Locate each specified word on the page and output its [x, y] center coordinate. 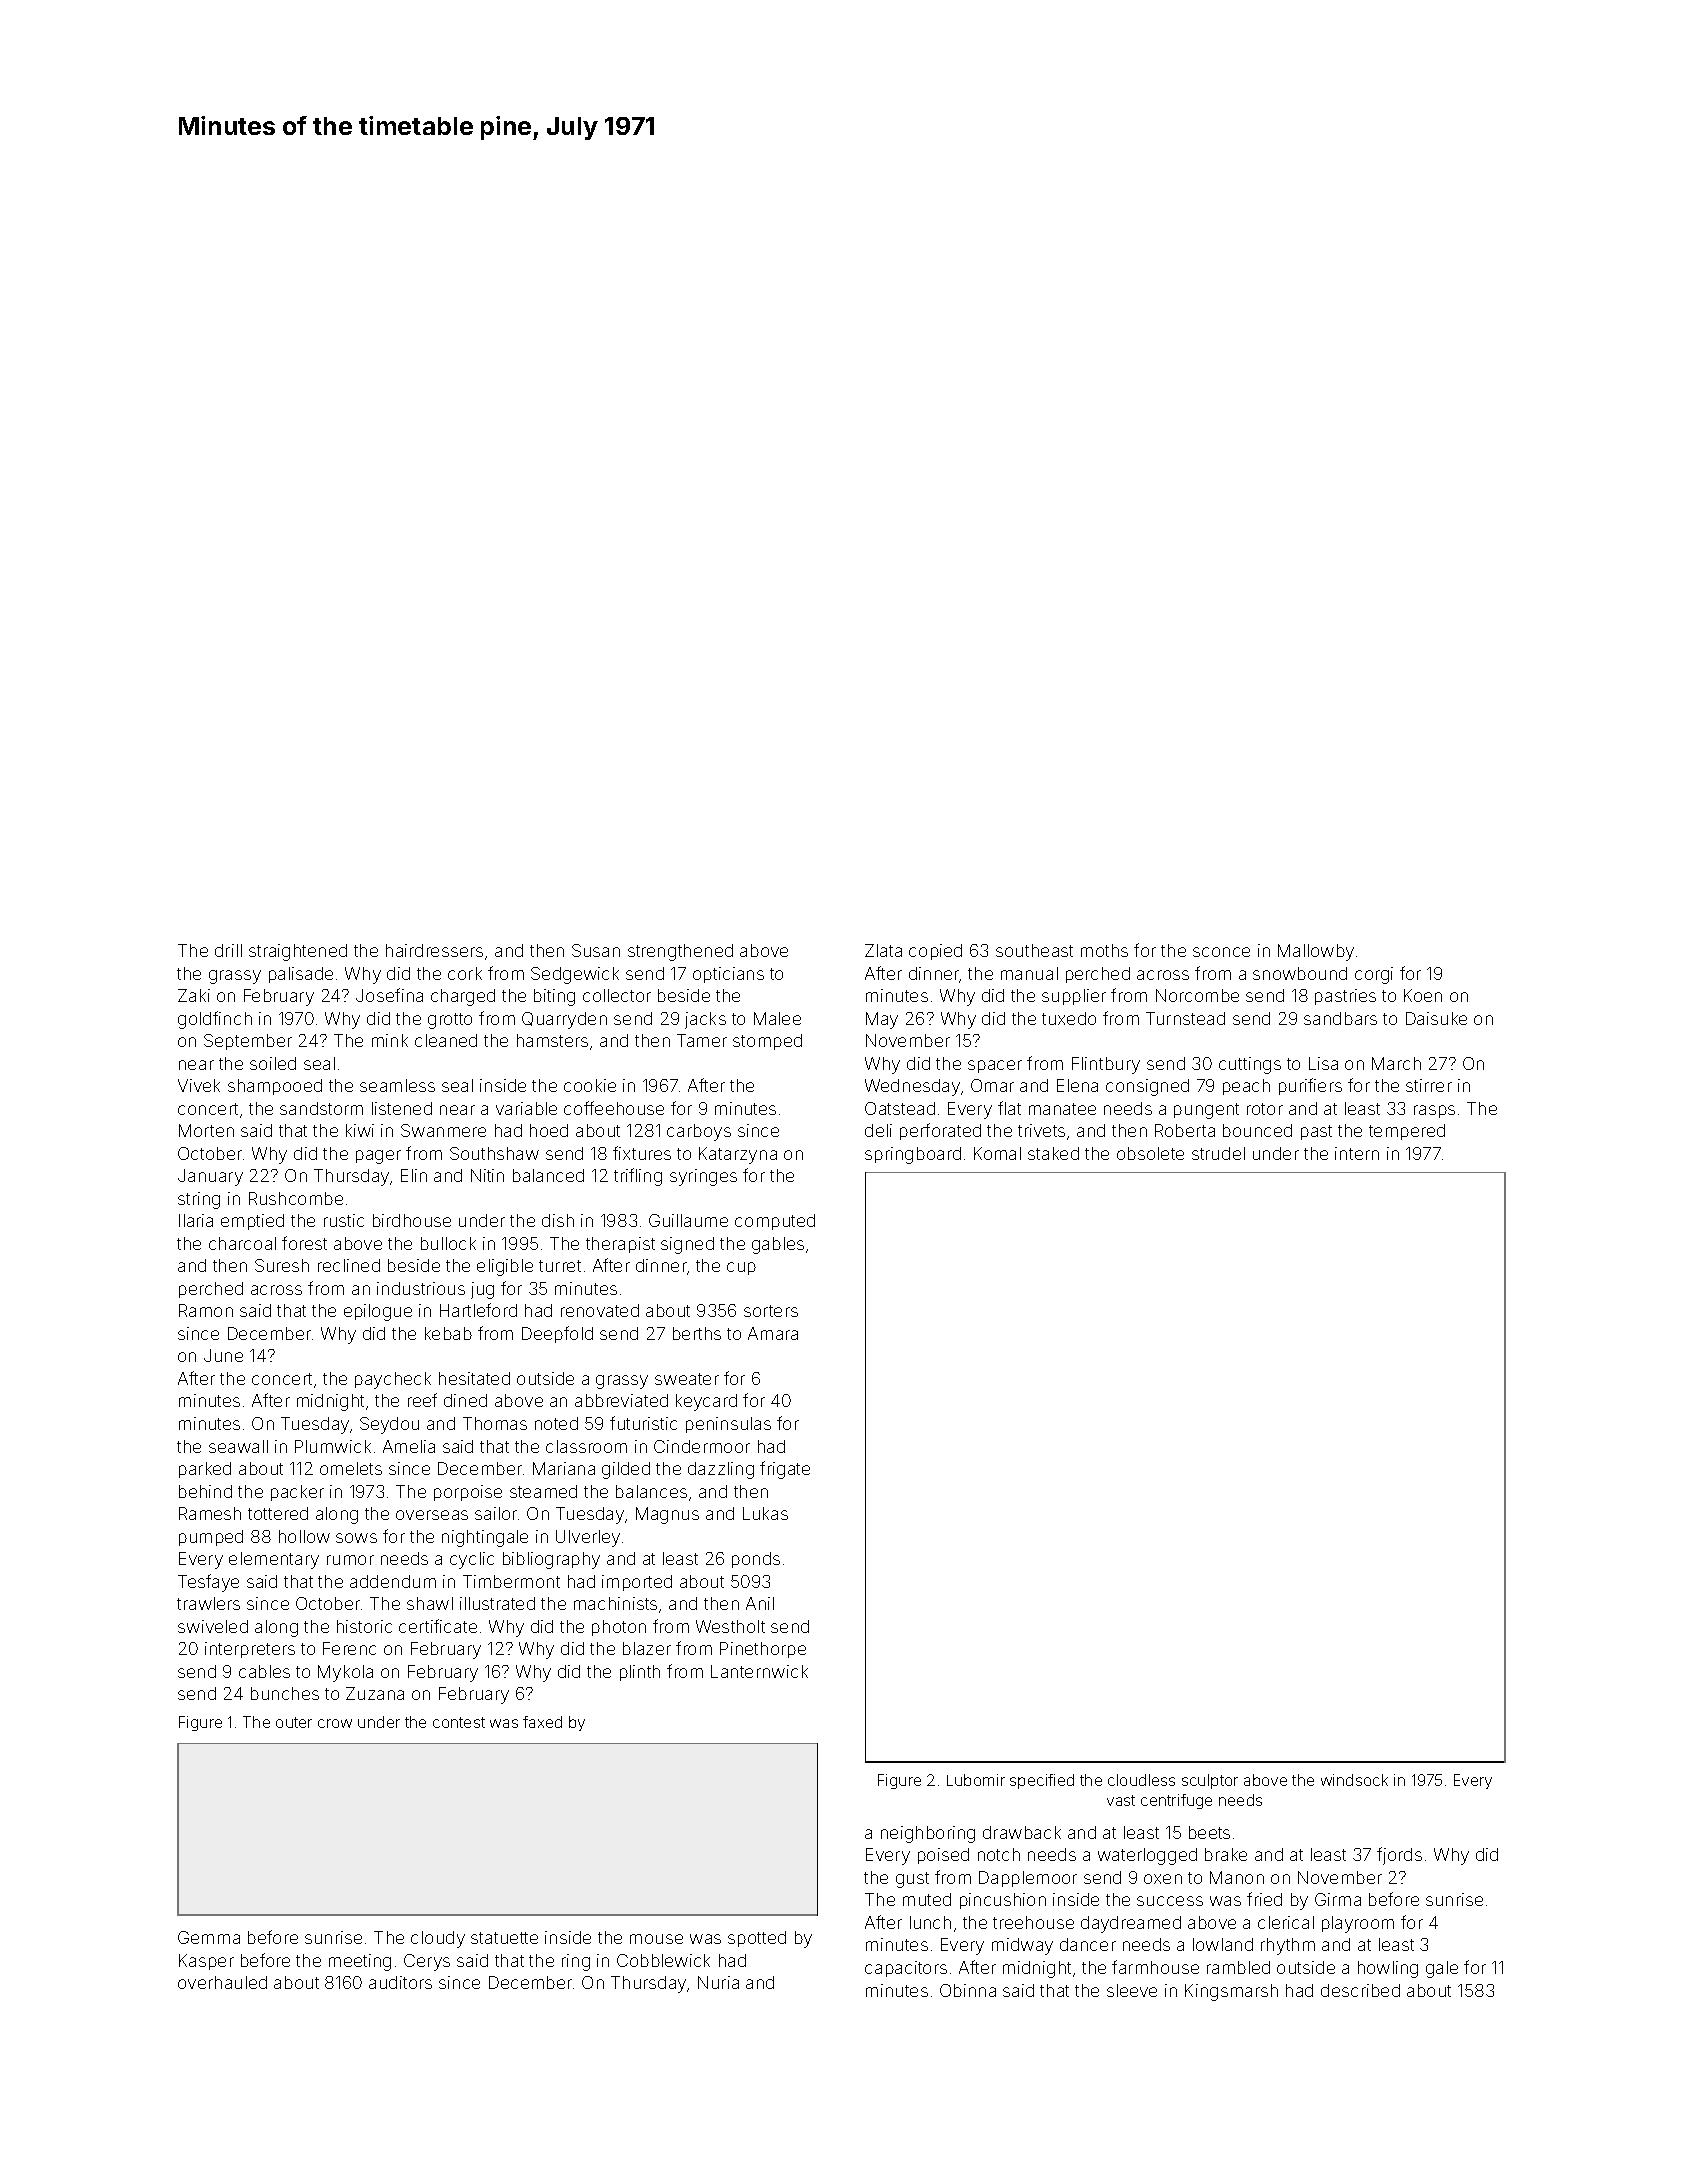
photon [619, 1628]
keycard [706, 1402]
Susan [596, 950]
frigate [785, 1470]
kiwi [360, 1130]
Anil [760, 1603]
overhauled [222, 1982]
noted [556, 1423]
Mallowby [1316, 952]
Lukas [765, 1513]
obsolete [1150, 1153]
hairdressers [434, 950]
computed [775, 1222]
